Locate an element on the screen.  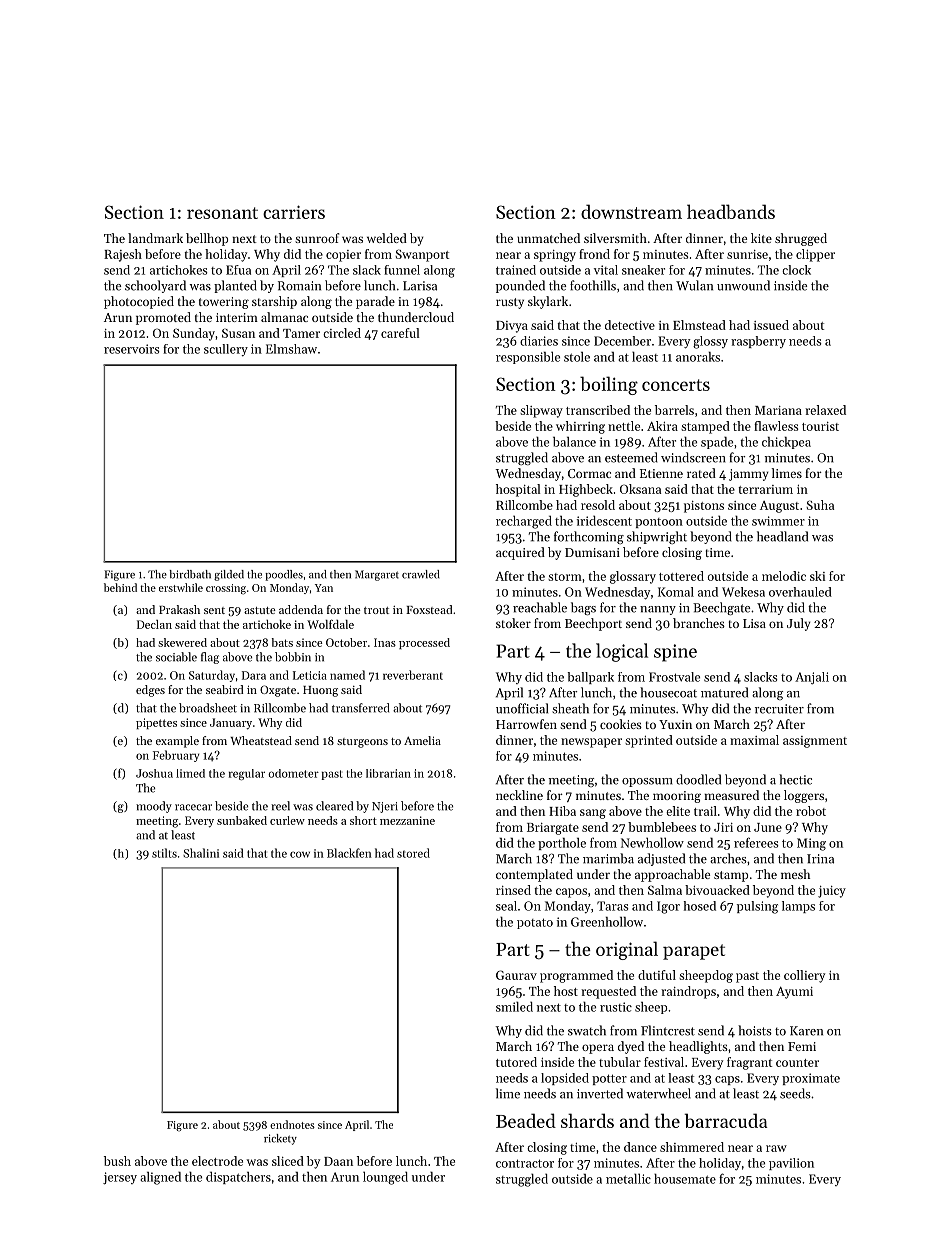
welded is located at coordinates (387, 238).
